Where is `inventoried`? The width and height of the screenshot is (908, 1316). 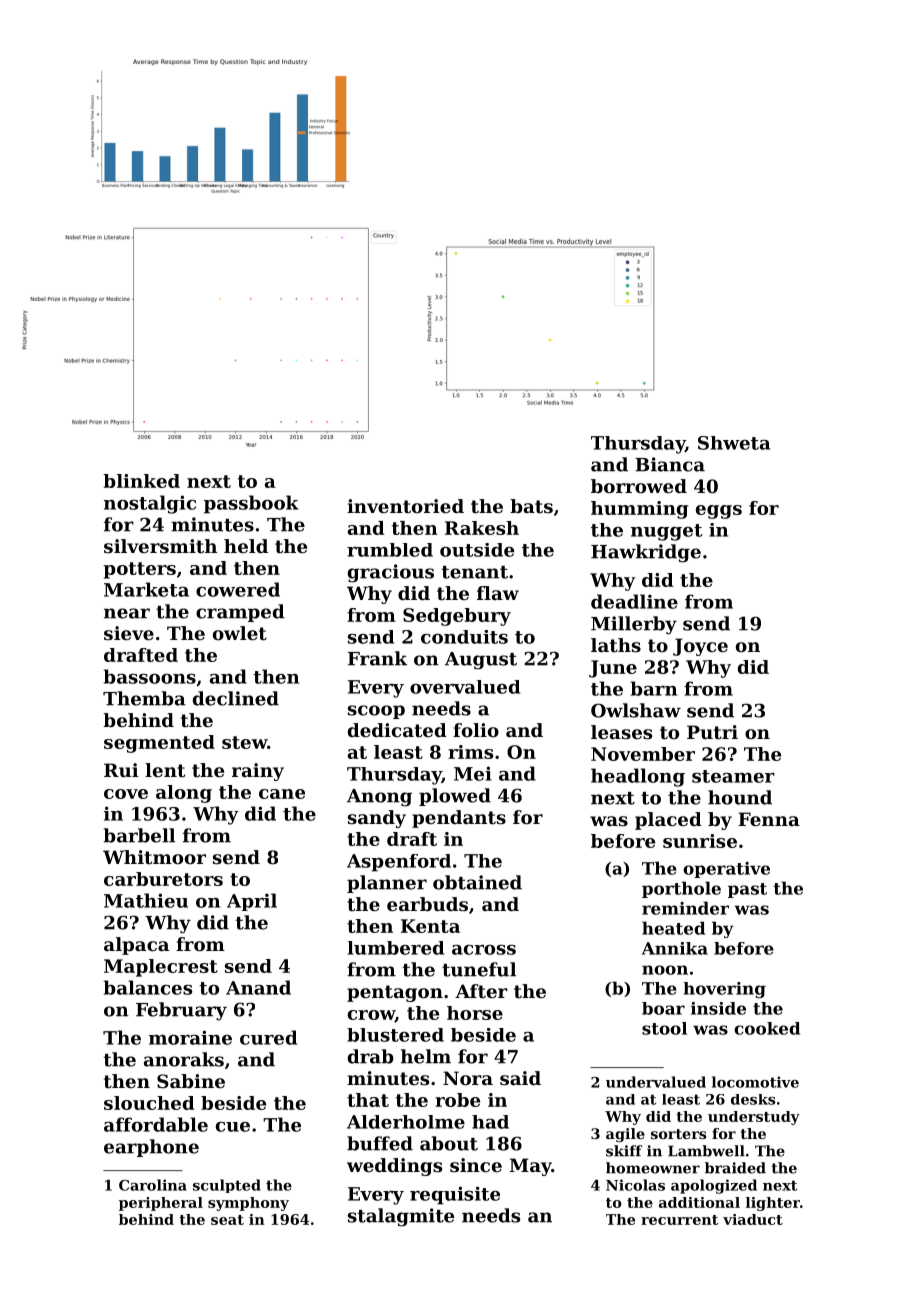 inventoried is located at coordinates (405, 506).
